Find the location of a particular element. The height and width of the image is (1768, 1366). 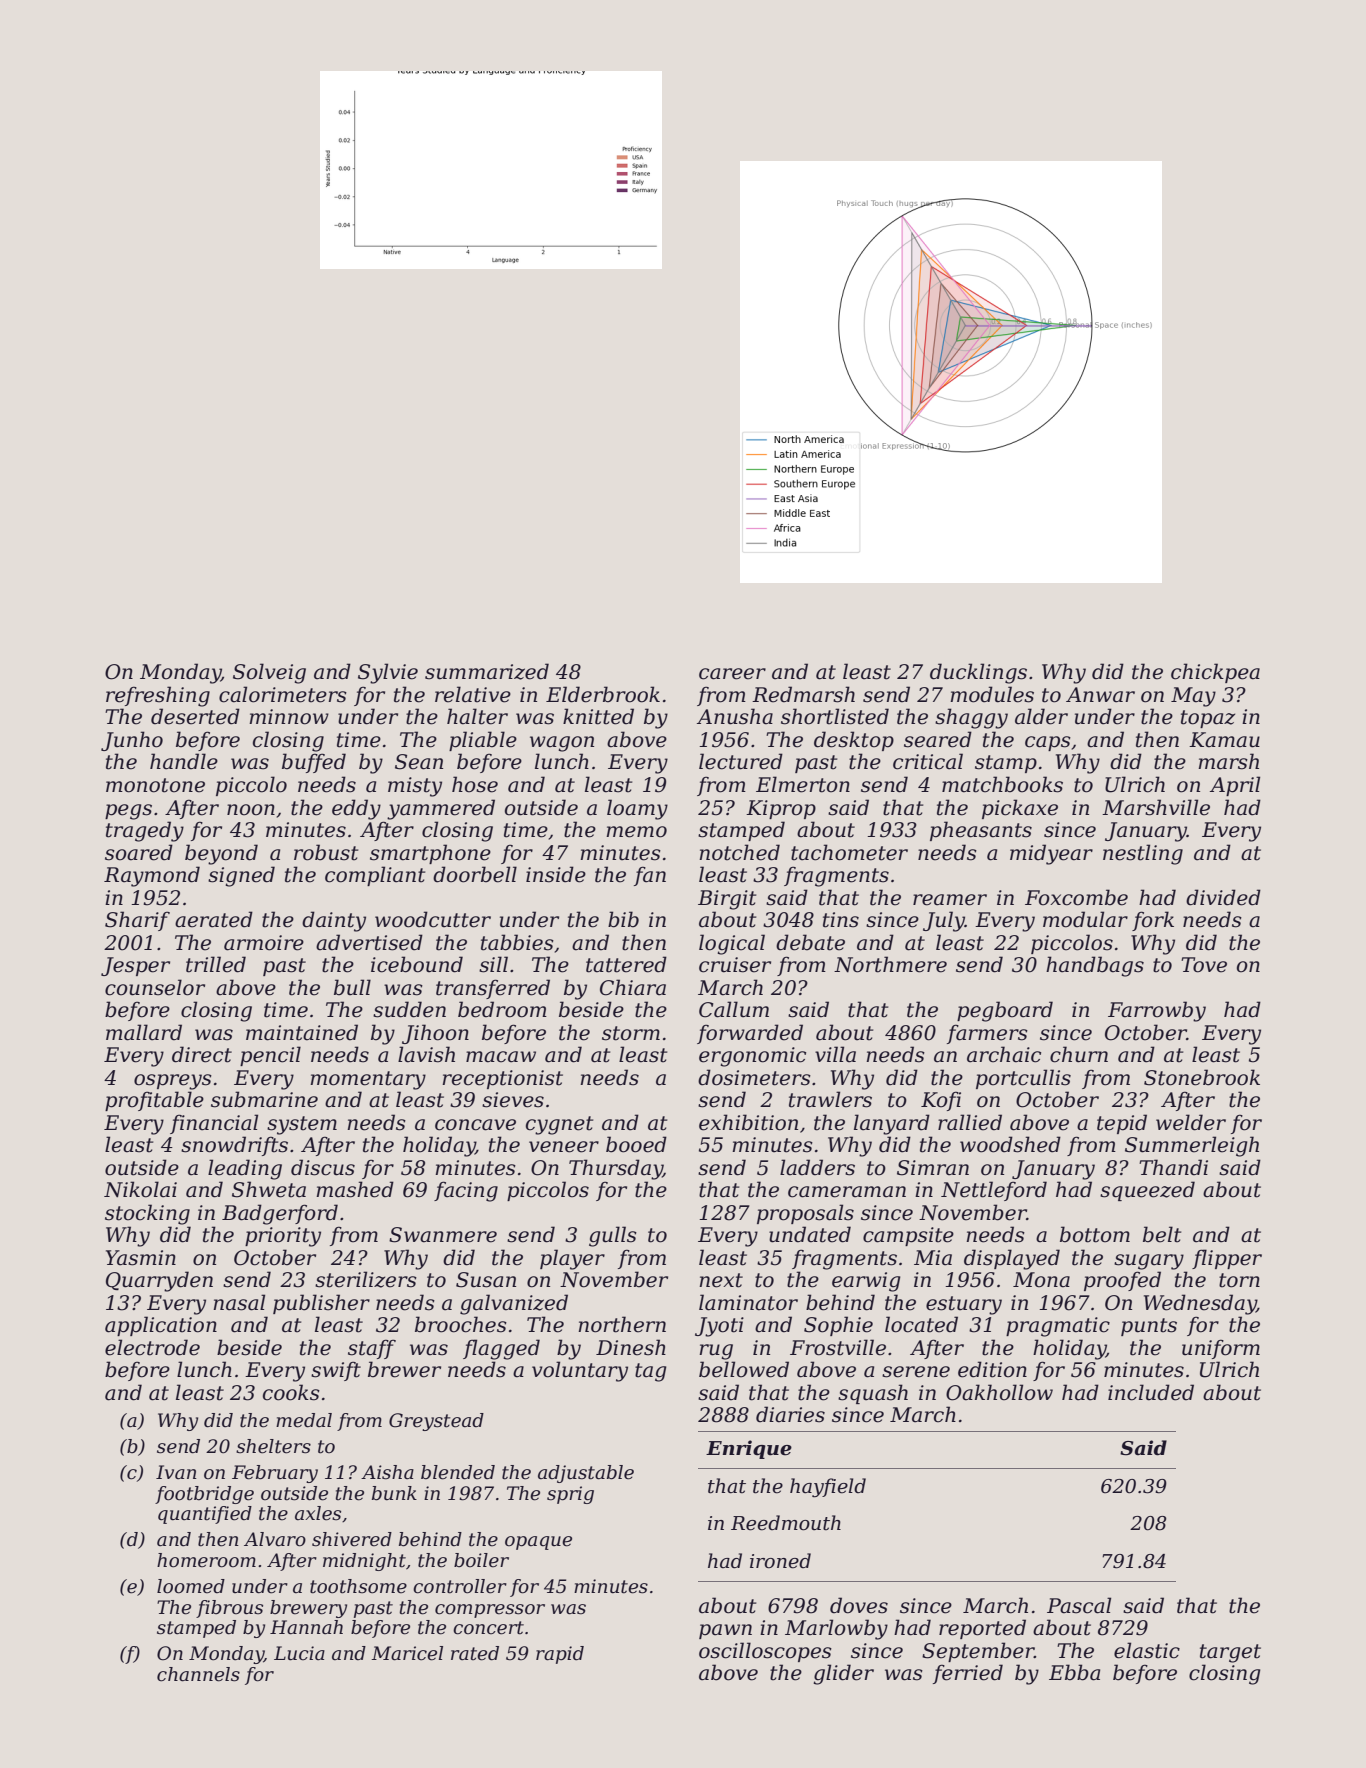

monotone is located at coordinates (155, 785).
